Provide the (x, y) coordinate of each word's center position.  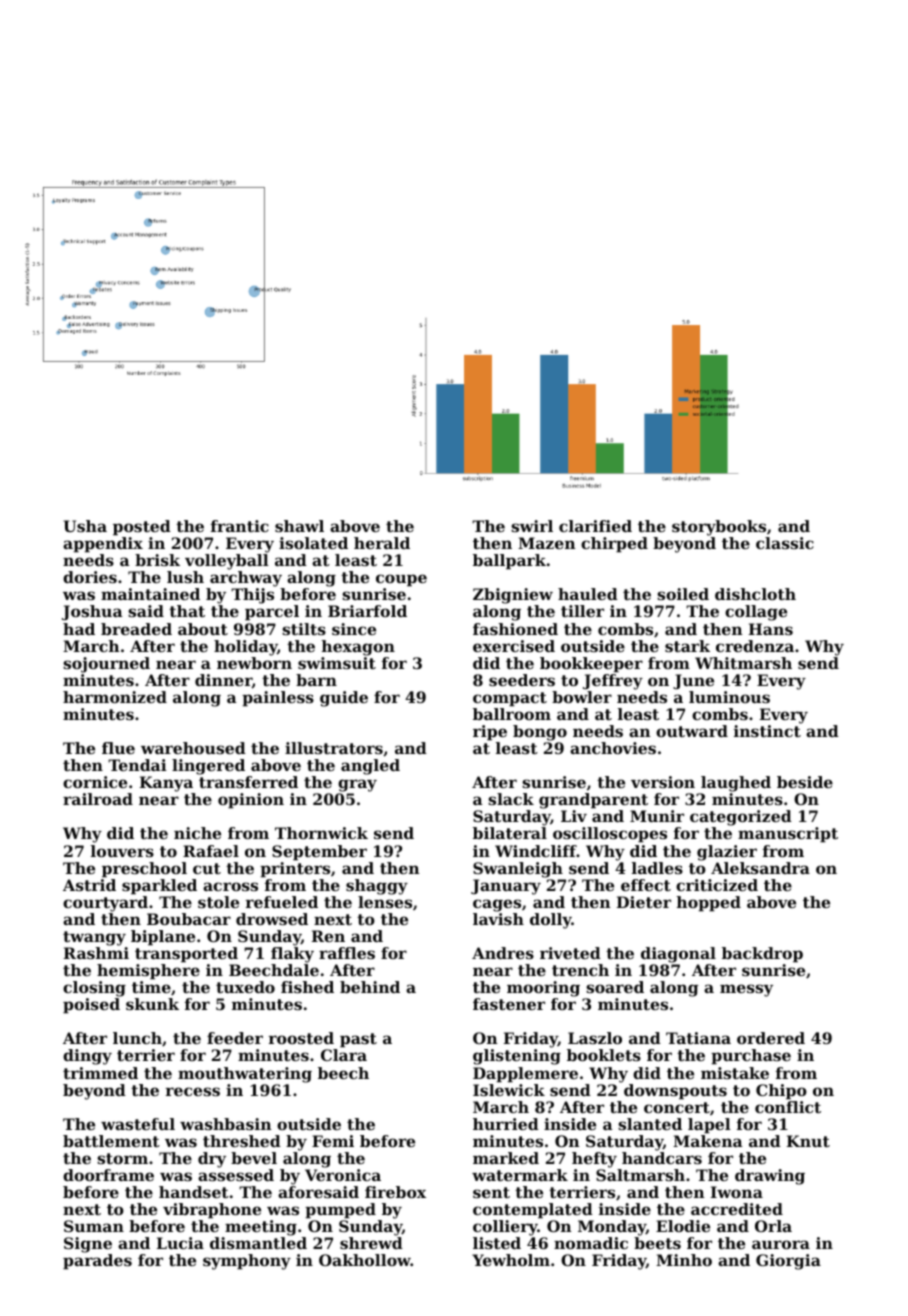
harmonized (115, 697)
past (358, 1040)
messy (746, 990)
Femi (333, 1141)
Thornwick (321, 833)
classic (785, 543)
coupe (401, 580)
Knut (808, 1141)
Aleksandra (760, 868)
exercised (514, 646)
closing (94, 989)
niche (197, 833)
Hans (771, 629)
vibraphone (212, 1211)
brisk (157, 560)
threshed (242, 1141)
